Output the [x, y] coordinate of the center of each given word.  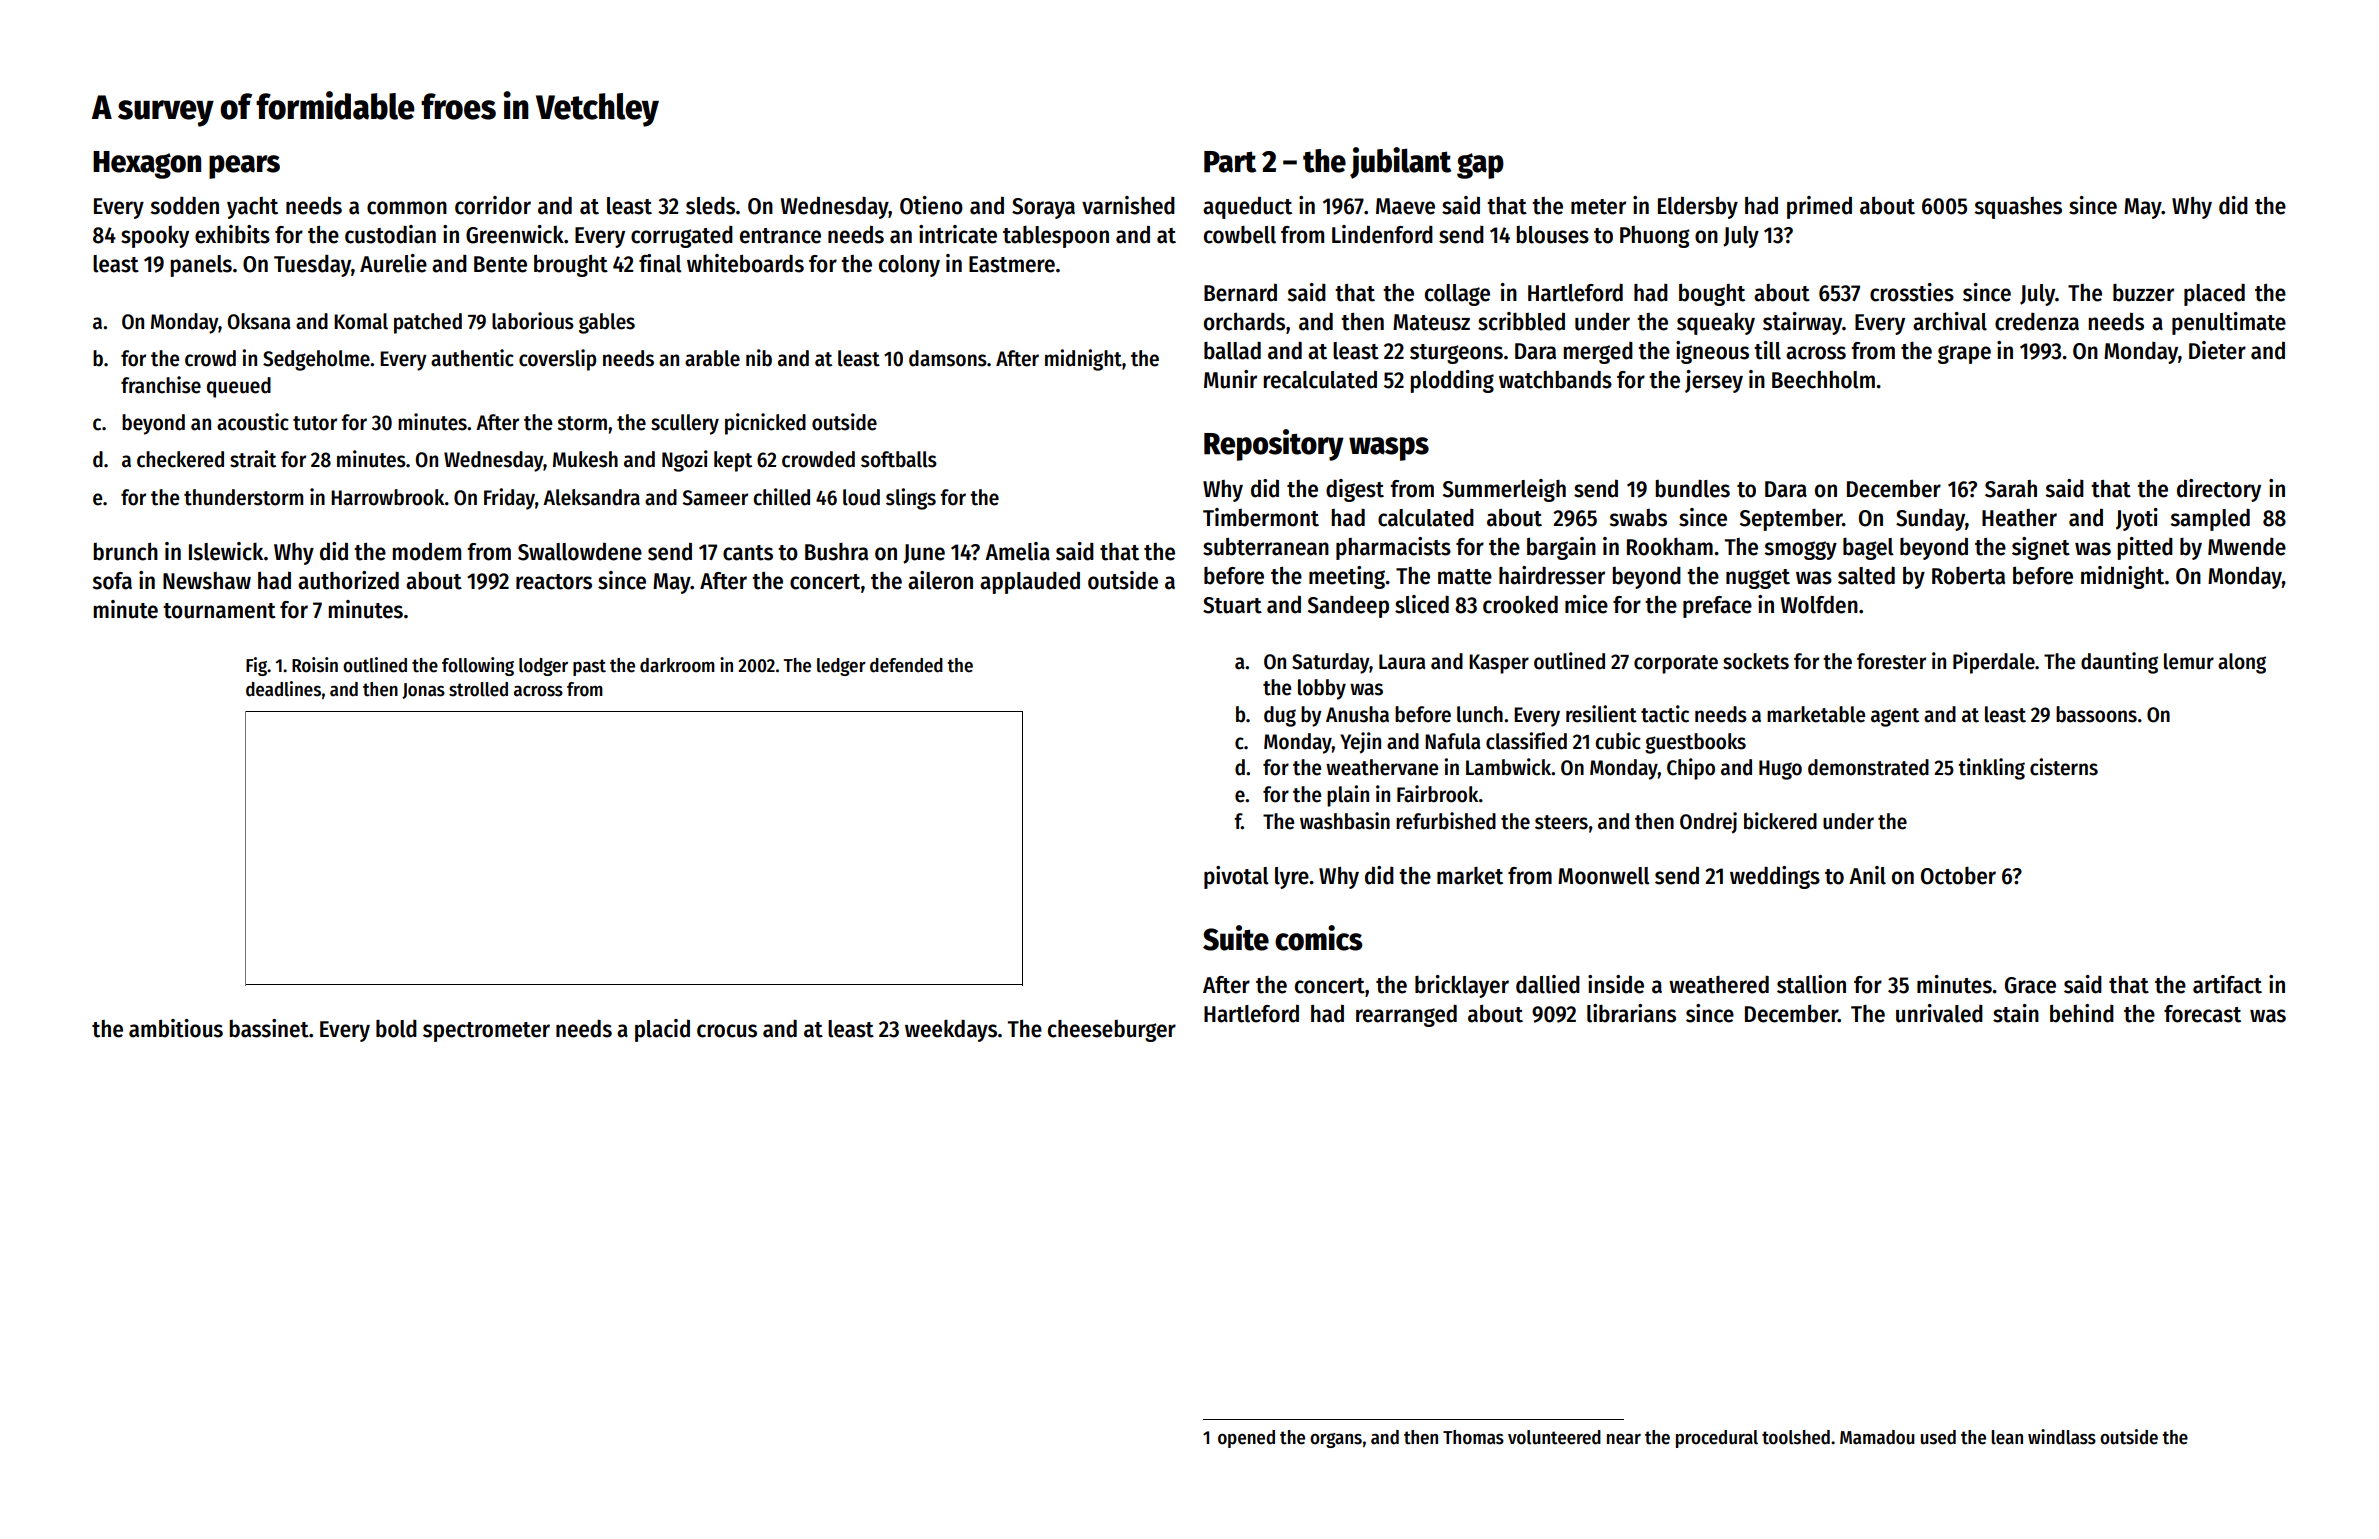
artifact [2227, 984]
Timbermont [1261, 517]
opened [1246, 1439]
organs [1336, 1440]
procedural [1717, 1439]
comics [1318, 938]
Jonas [423, 691]
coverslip [557, 360]
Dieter [2217, 350]
